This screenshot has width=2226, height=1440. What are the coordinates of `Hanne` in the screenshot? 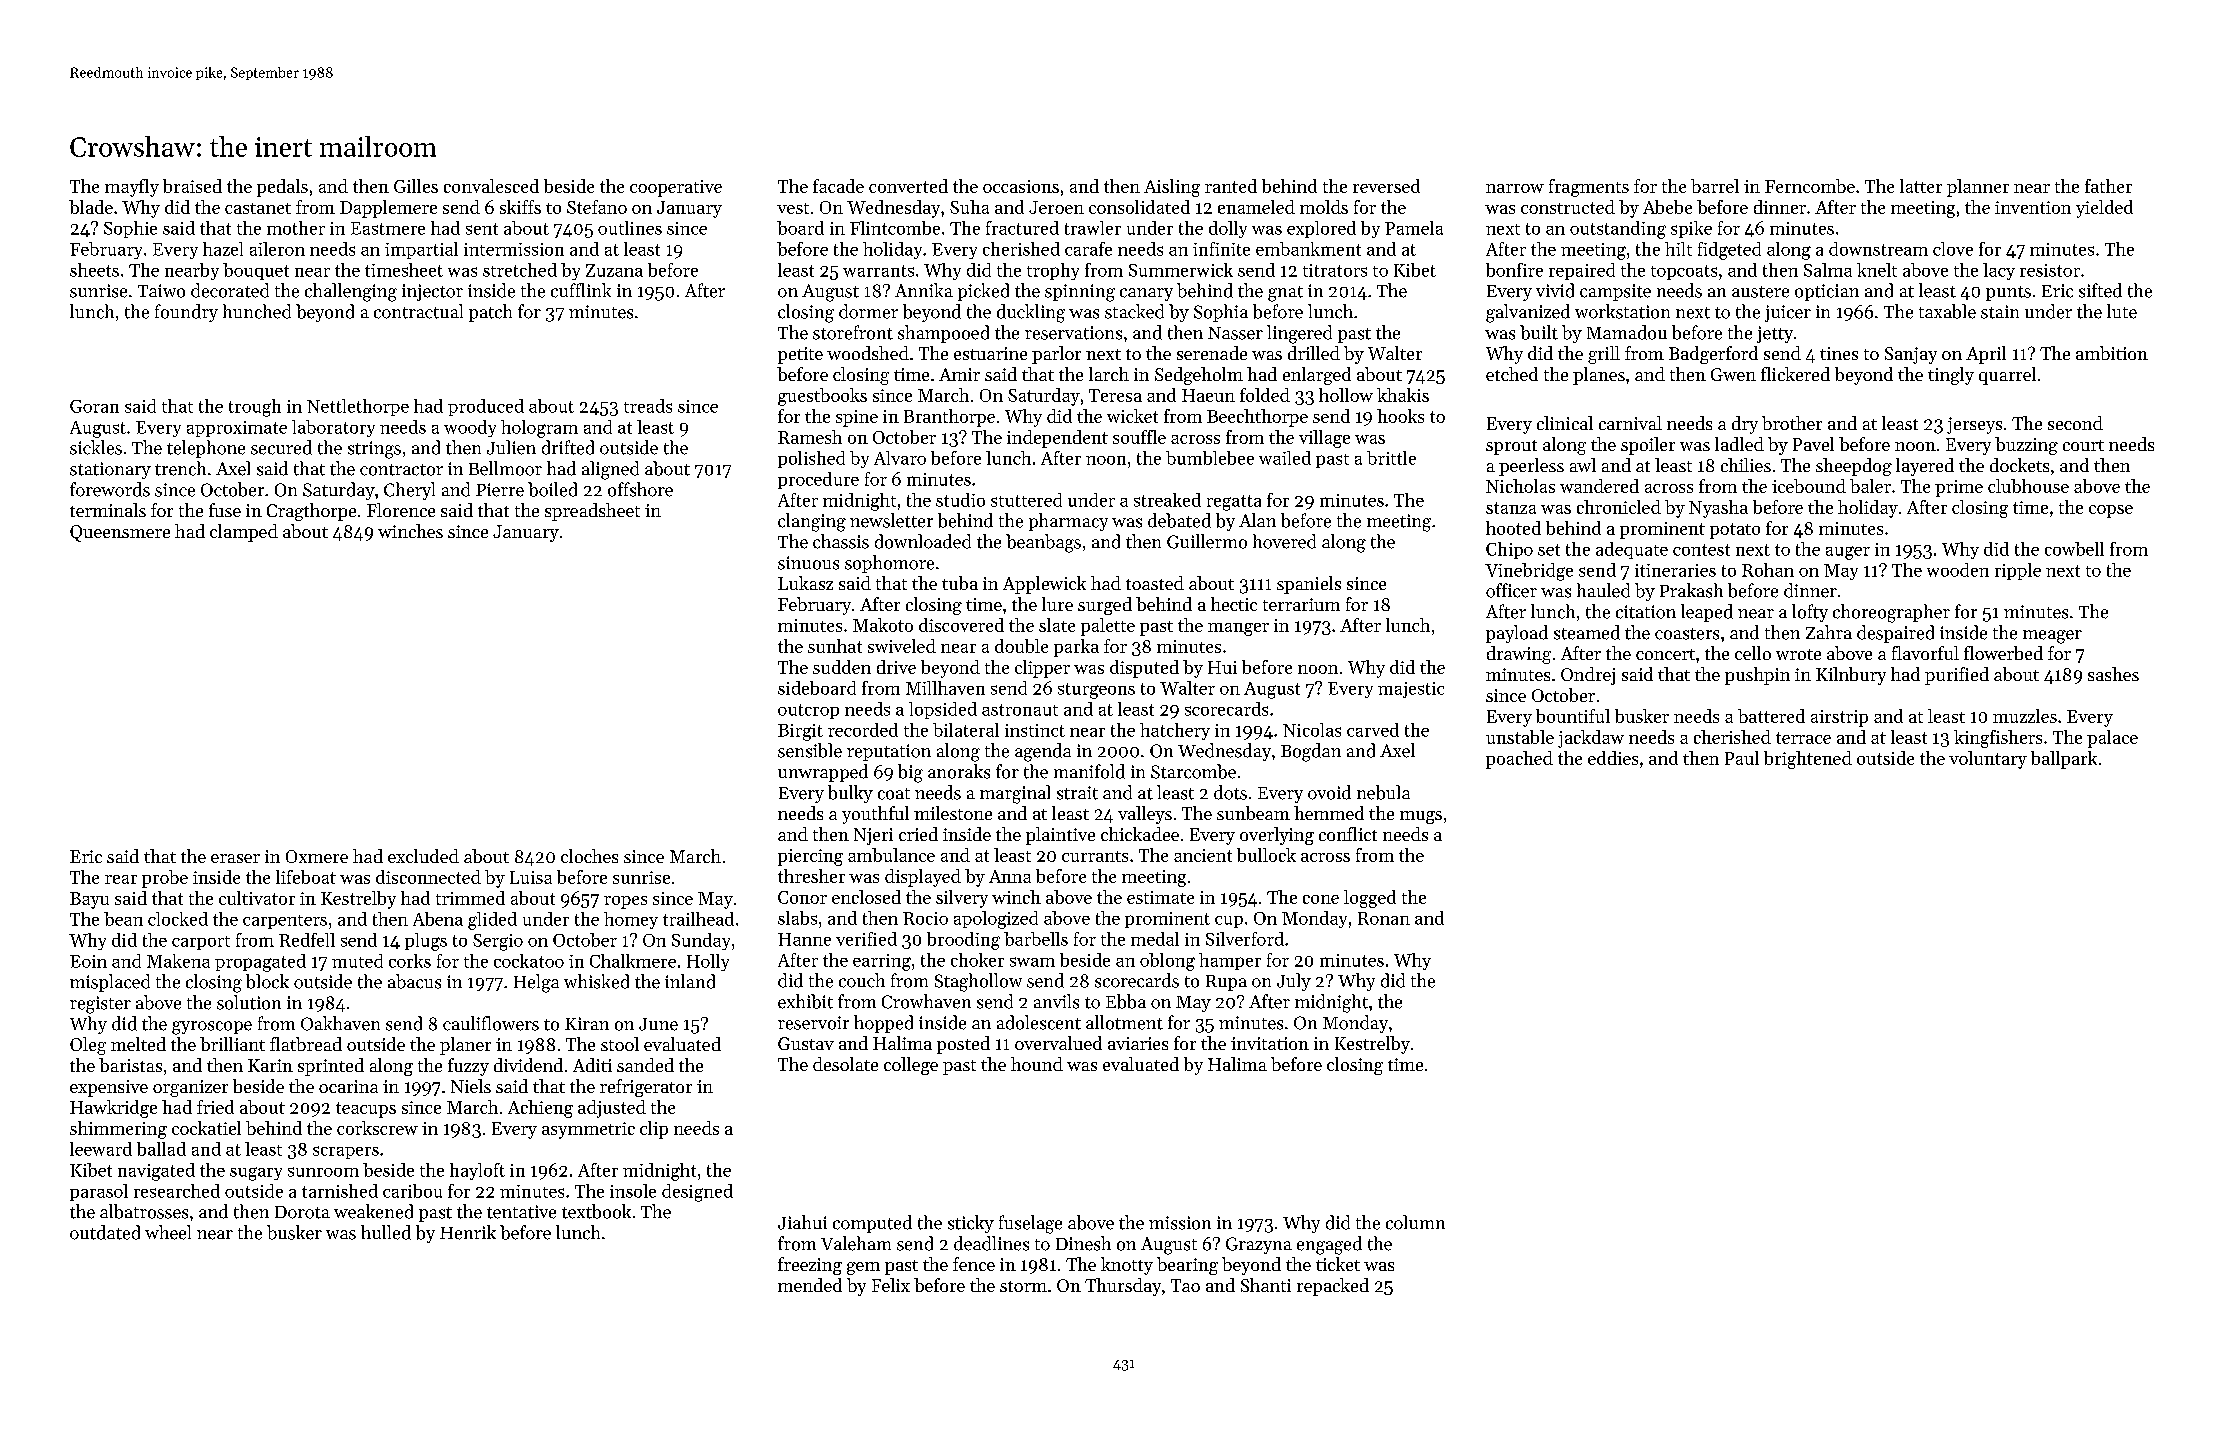 It's located at (804, 939).
